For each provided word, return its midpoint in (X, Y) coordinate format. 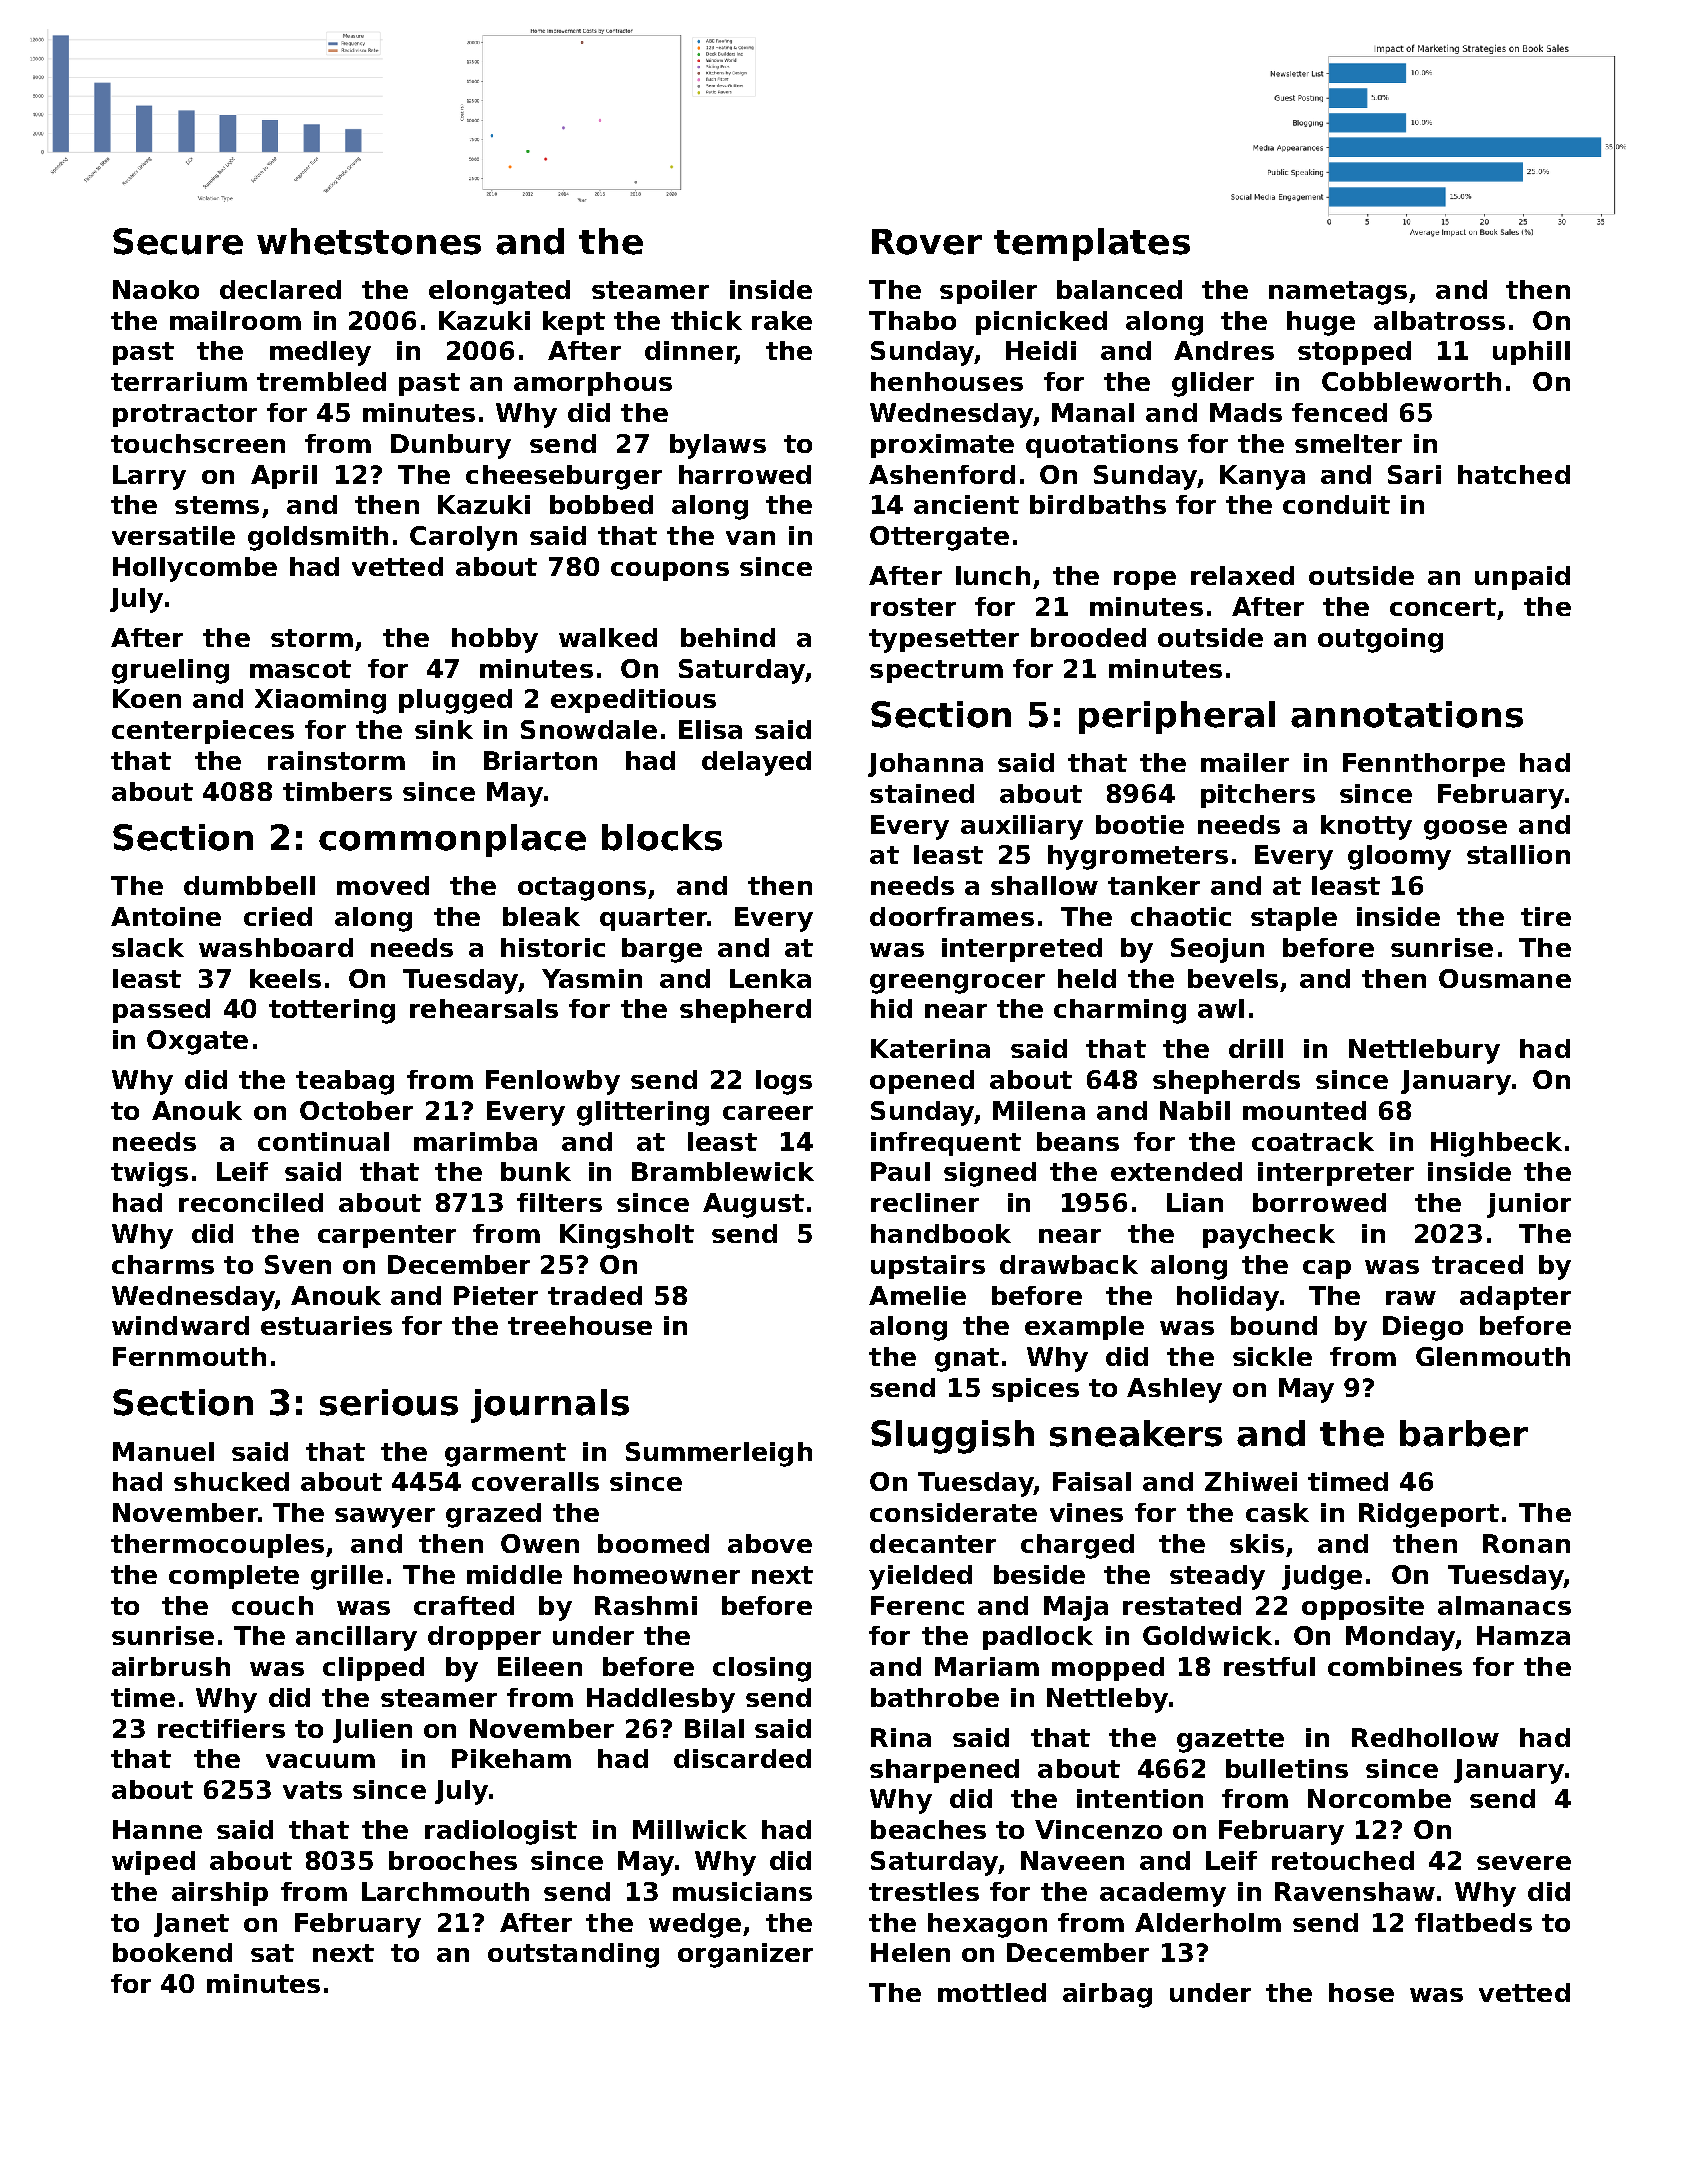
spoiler (988, 292)
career (768, 1113)
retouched (1343, 1860)
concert (1443, 607)
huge (1321, 323)
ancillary (356, 1638)
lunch (993, 575)
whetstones (369, 241)
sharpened (944, 1771)
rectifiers (221, 1728)
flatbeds (1473, 1922)
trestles (924, 1891)
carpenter (387, 1236)
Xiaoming (320, 701)
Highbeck (1496, 1144)
